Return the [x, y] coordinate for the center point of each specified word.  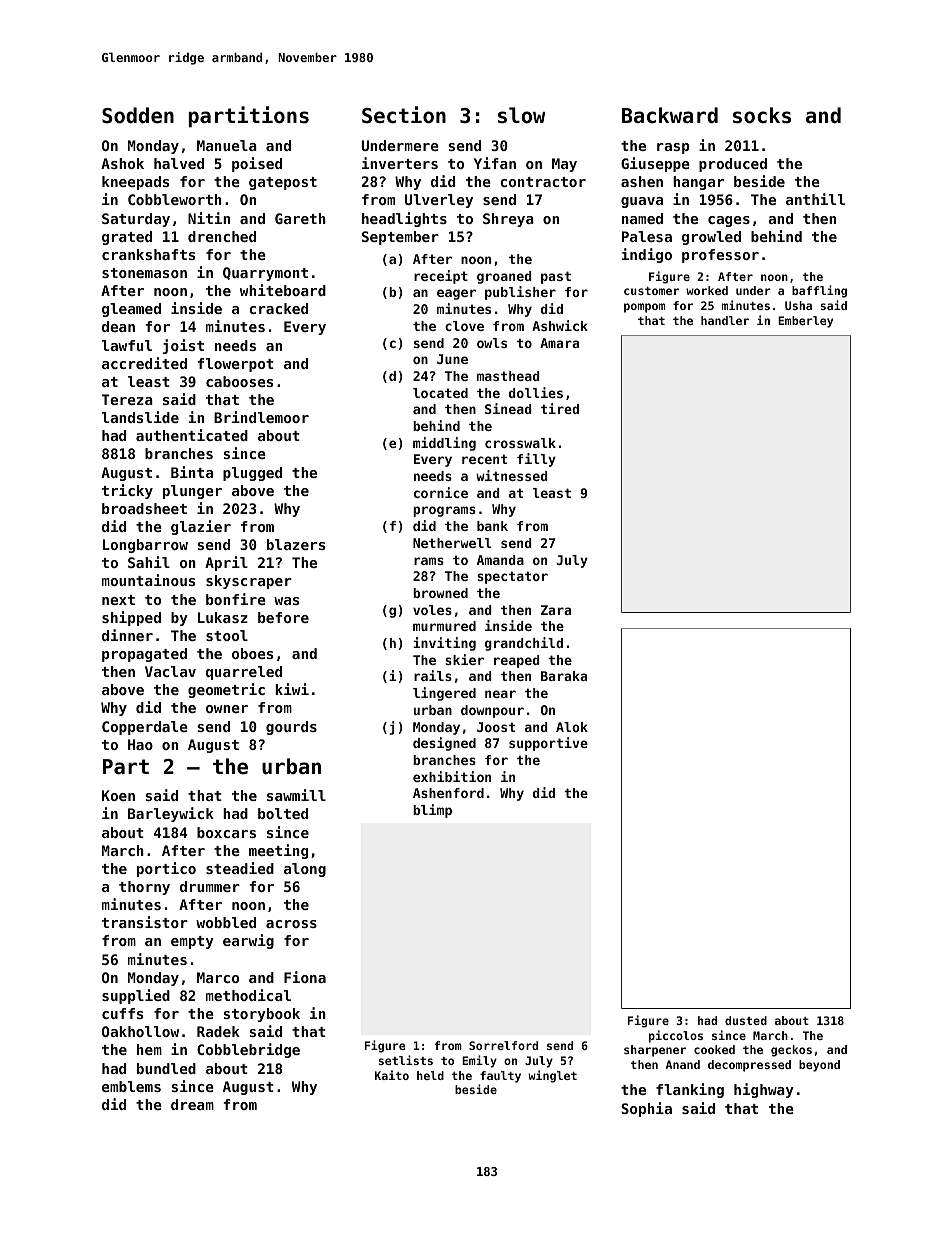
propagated [144, 655]
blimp [432, 811]
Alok [572, 727]
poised [257, 164]
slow [521, 115]
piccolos [676, 1036]
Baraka [564, 676]
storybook [261, 1015]
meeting [278, 851]
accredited [144, 363]
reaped [517, 661]
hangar [698, 183]
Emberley [805, 322]
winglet [552, 1076]
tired [560, 408]
